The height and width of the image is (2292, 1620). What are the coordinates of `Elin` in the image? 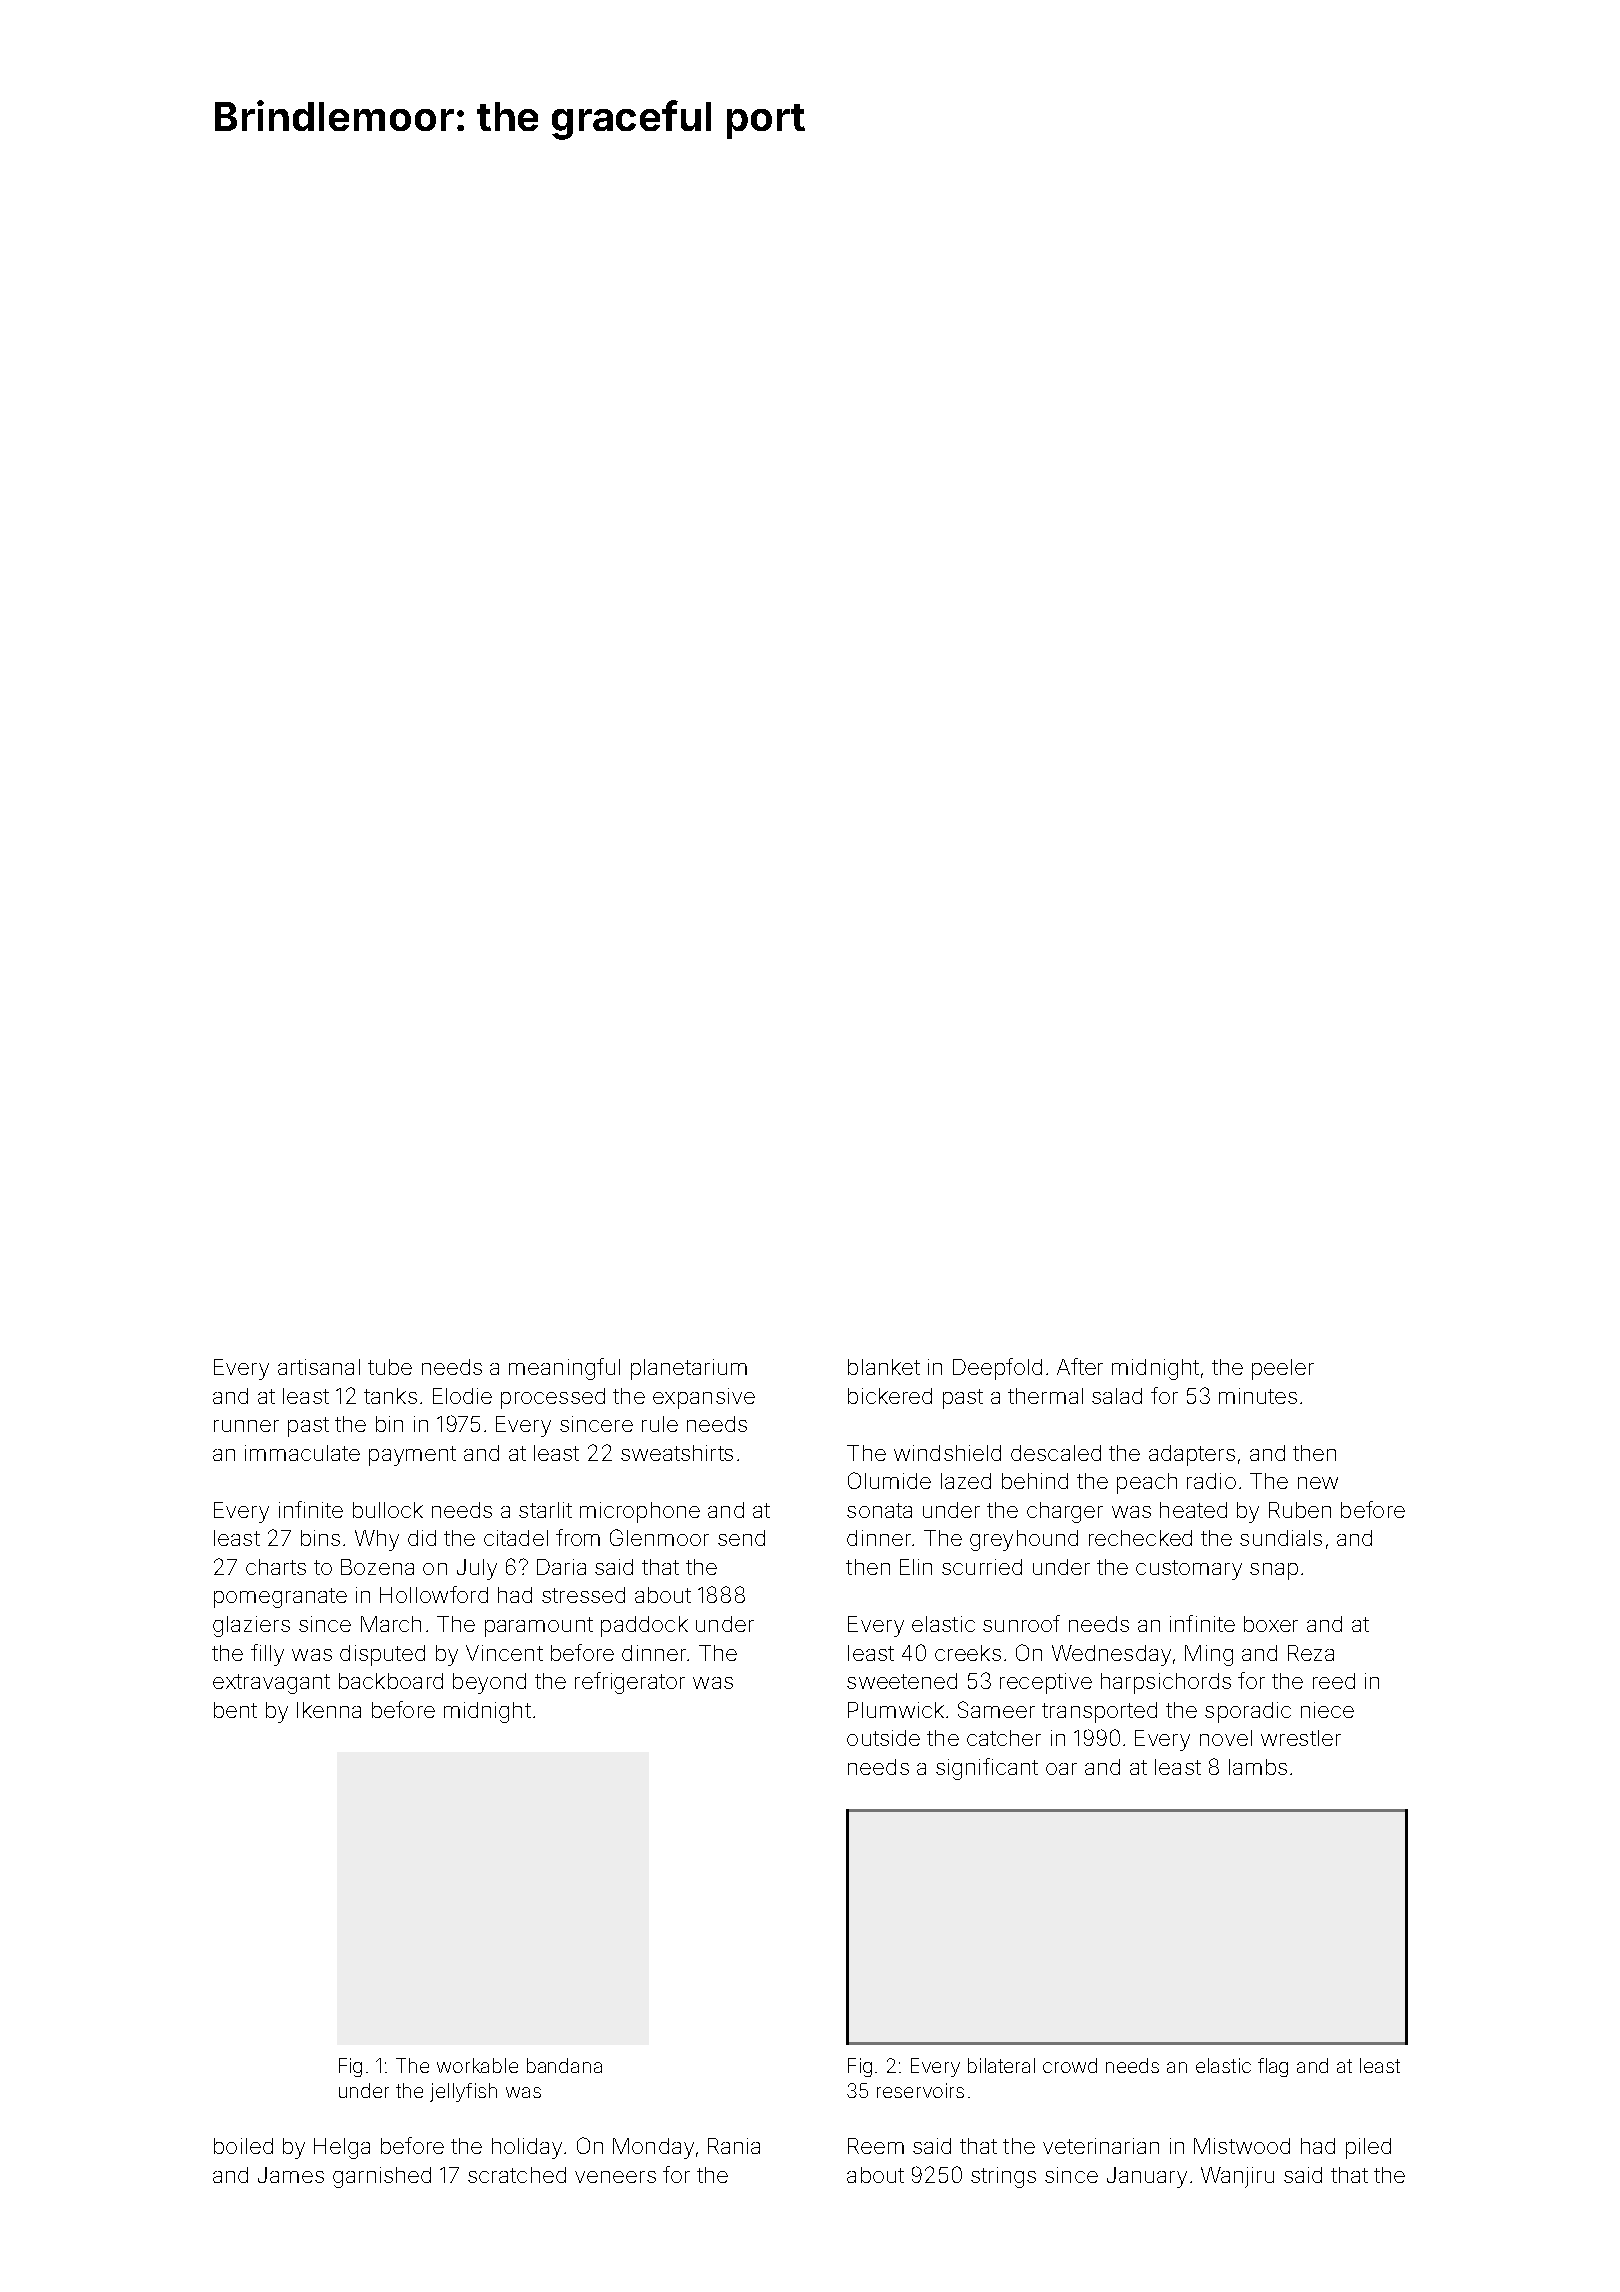 It's located at (916, 1567).
